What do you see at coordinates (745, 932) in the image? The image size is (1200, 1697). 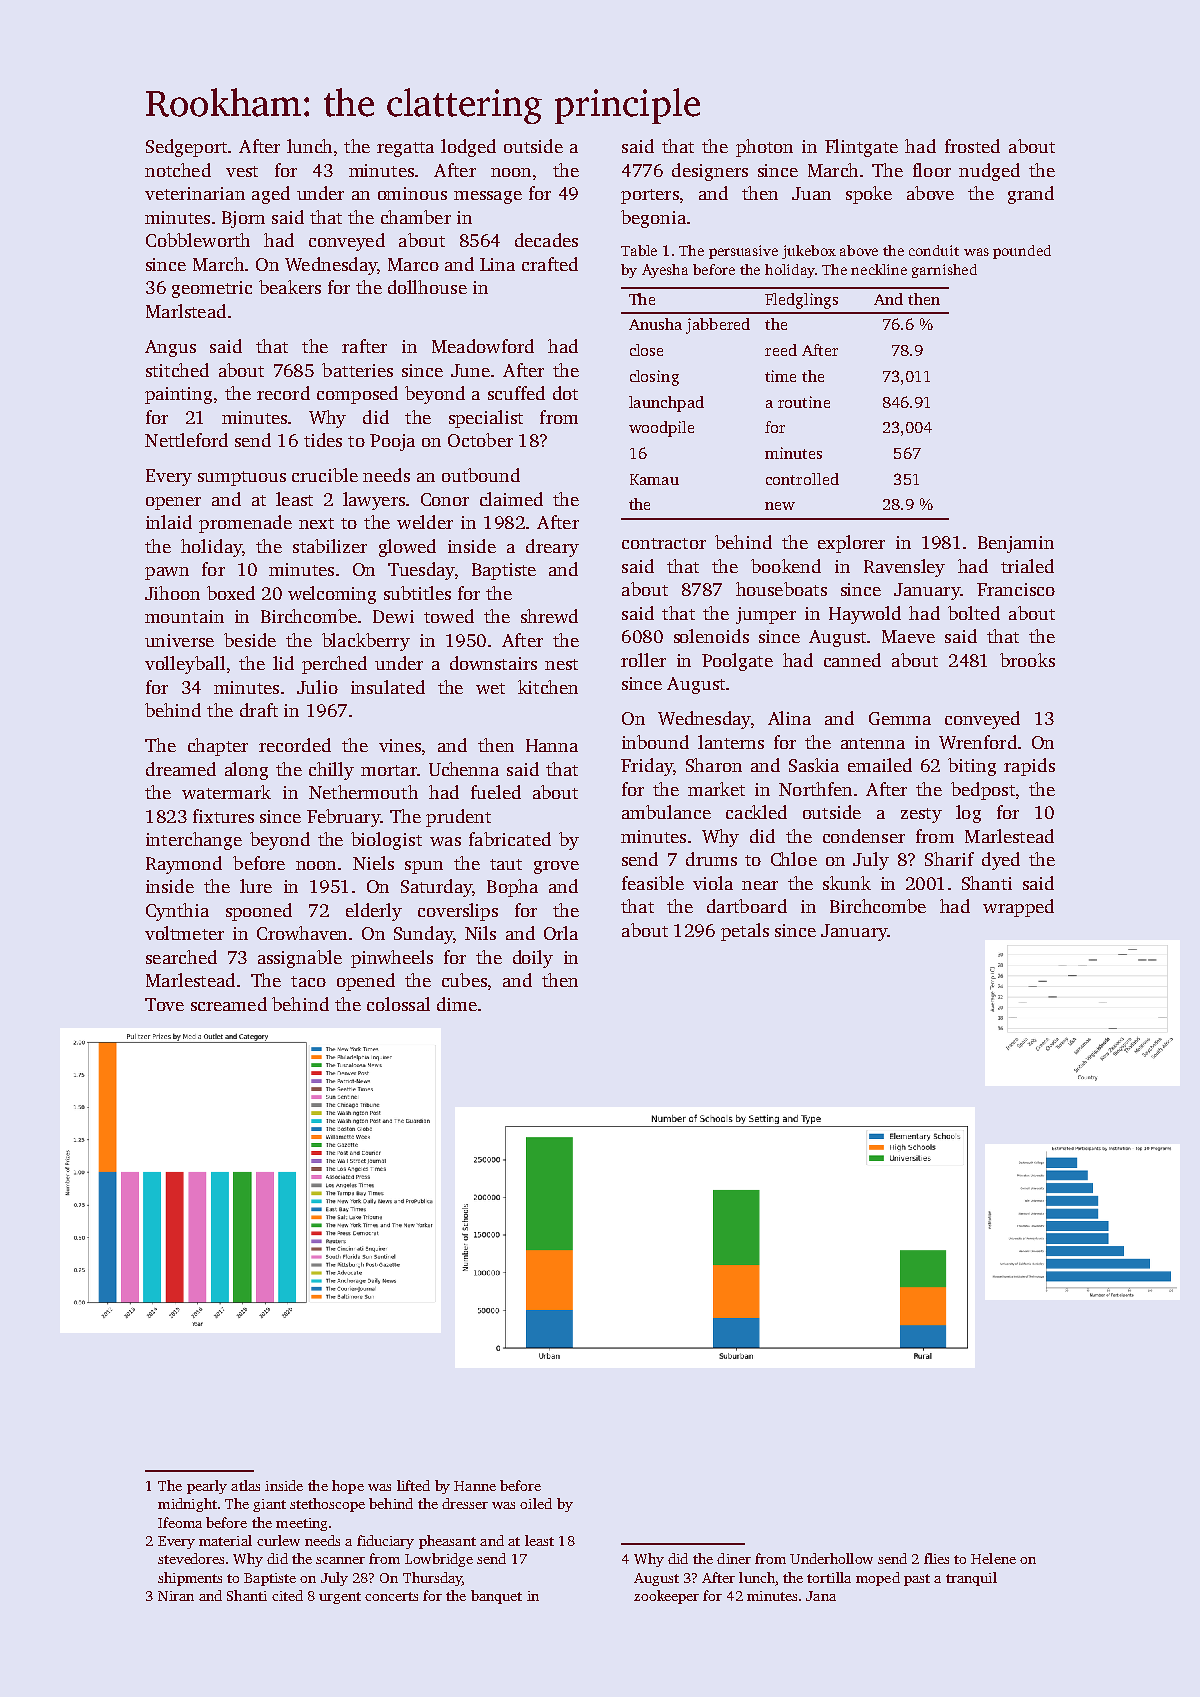 I see `petals` at bounding box center [745, 932].
